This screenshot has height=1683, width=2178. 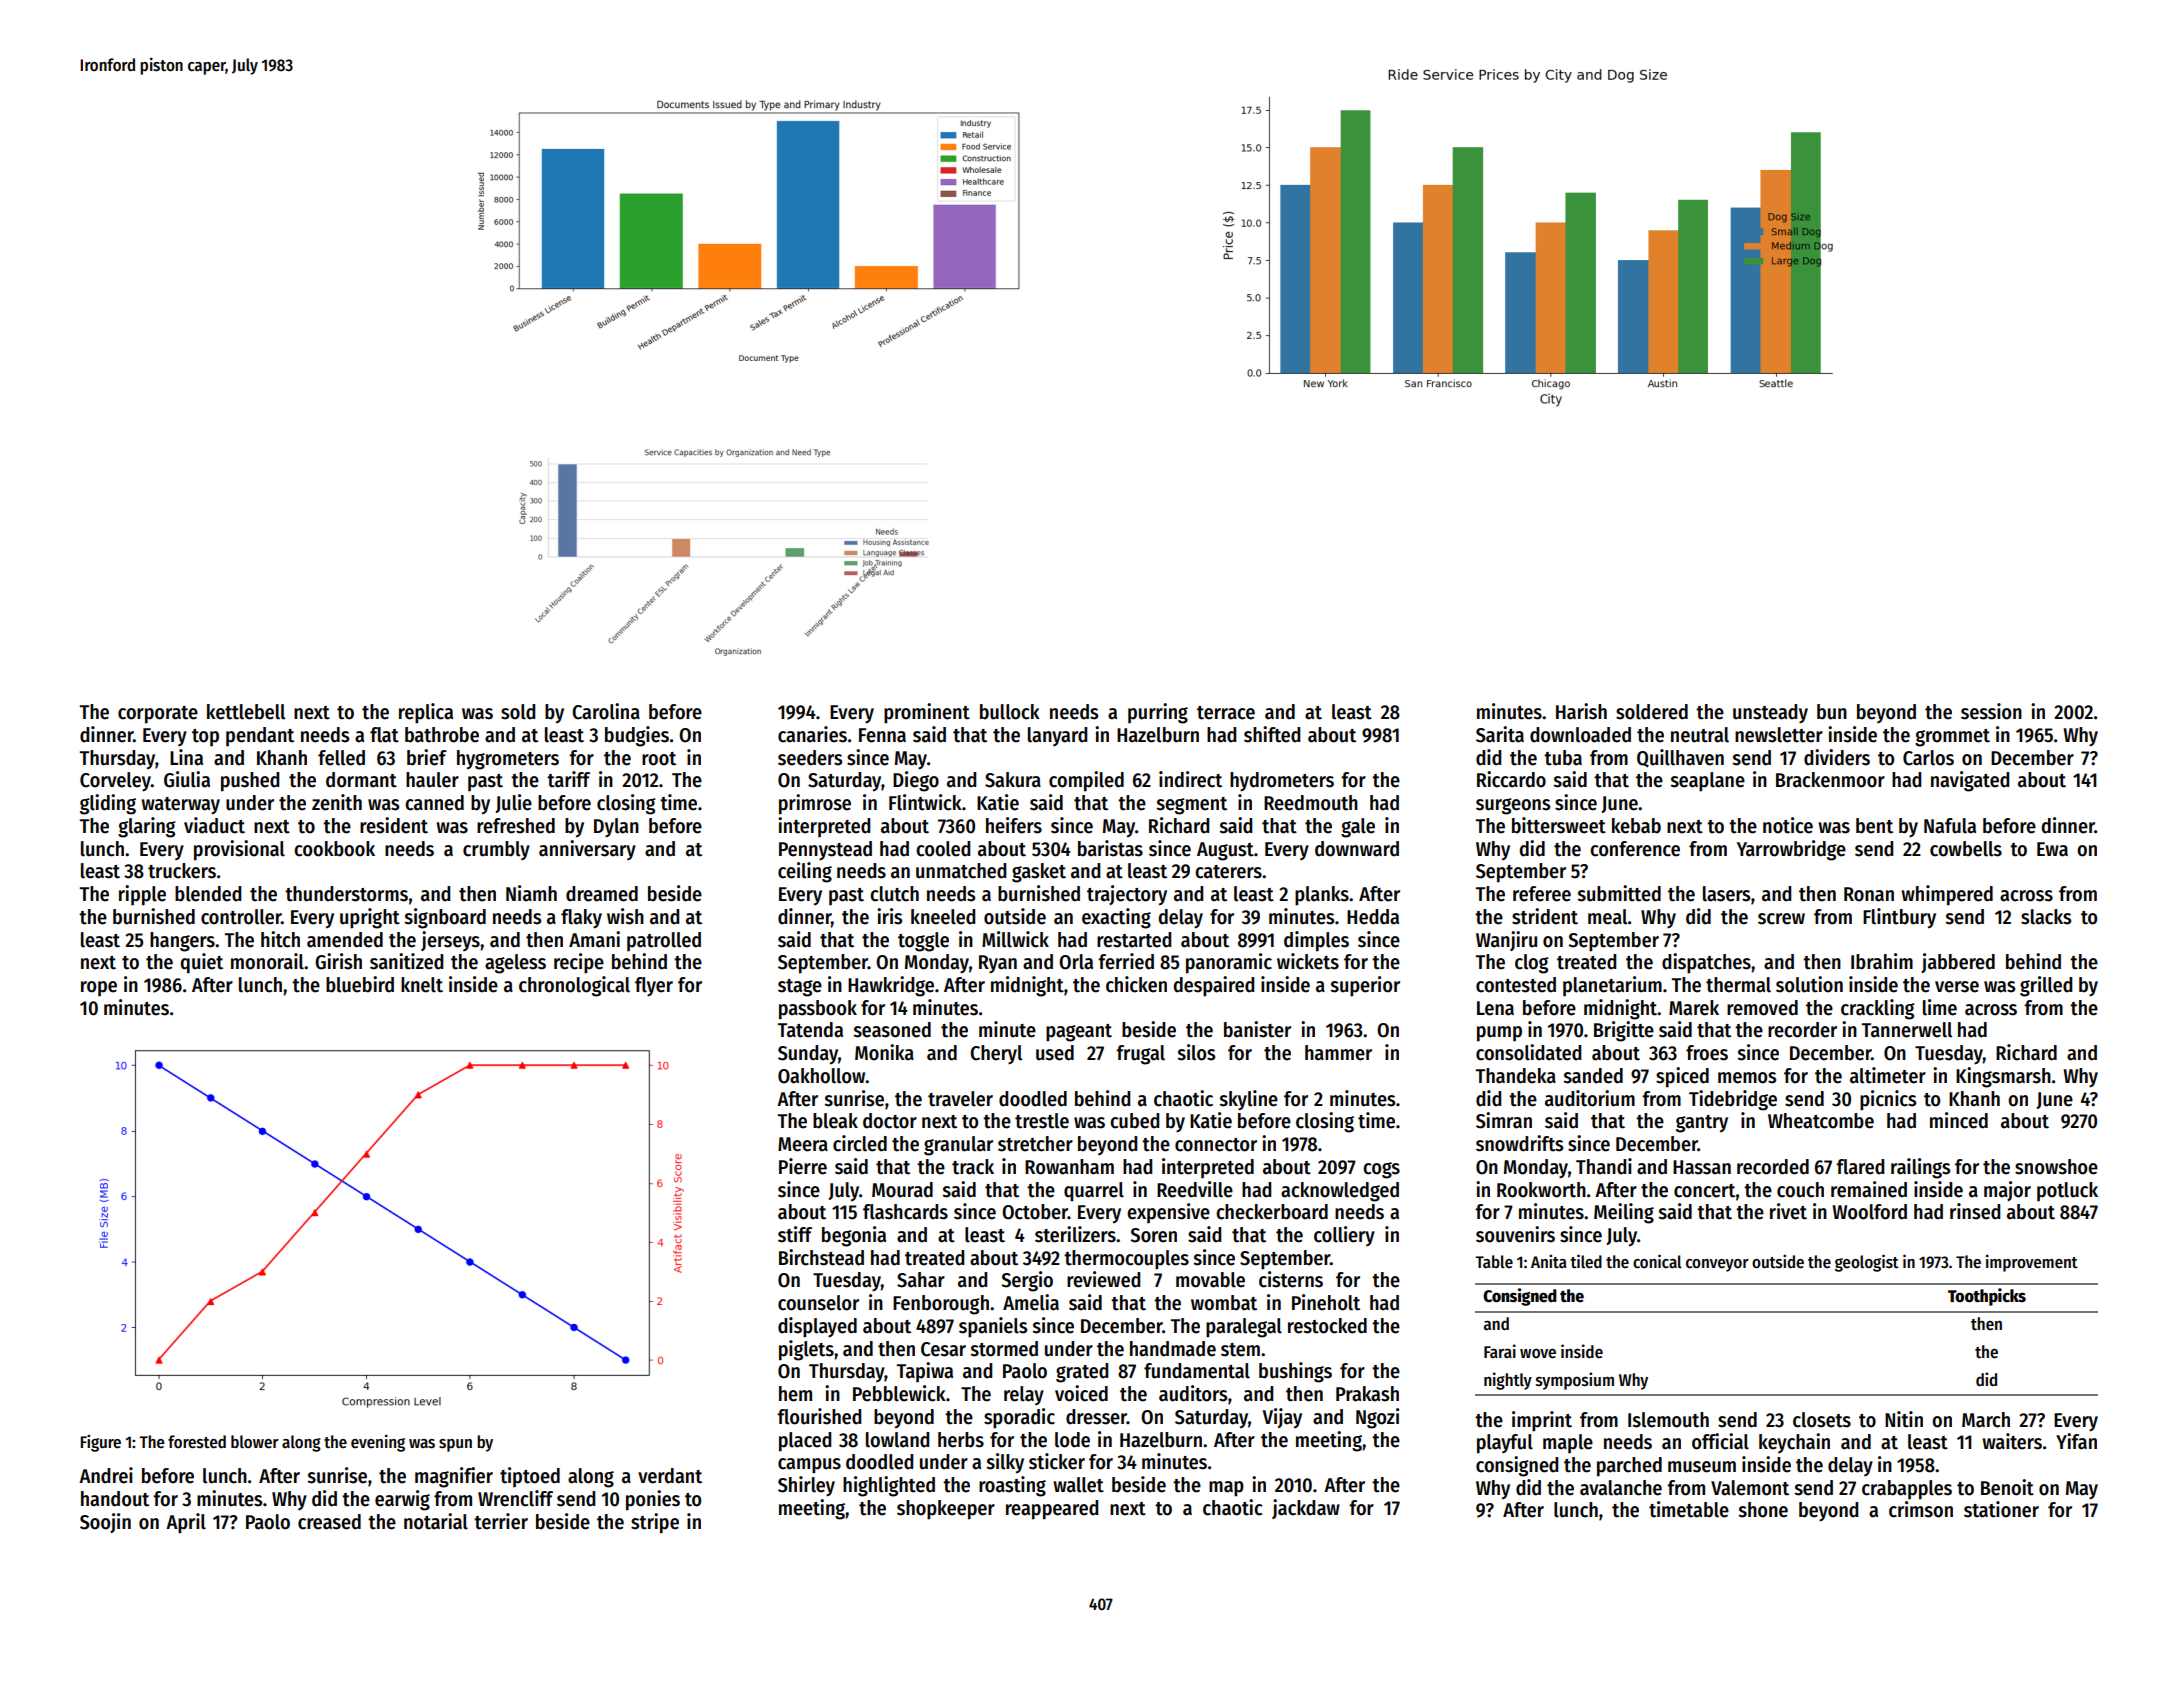 What do you see at coordinates (1867, 1263) in the screenshot?
I see `geologist` at bounding box center [1867, 1263].
